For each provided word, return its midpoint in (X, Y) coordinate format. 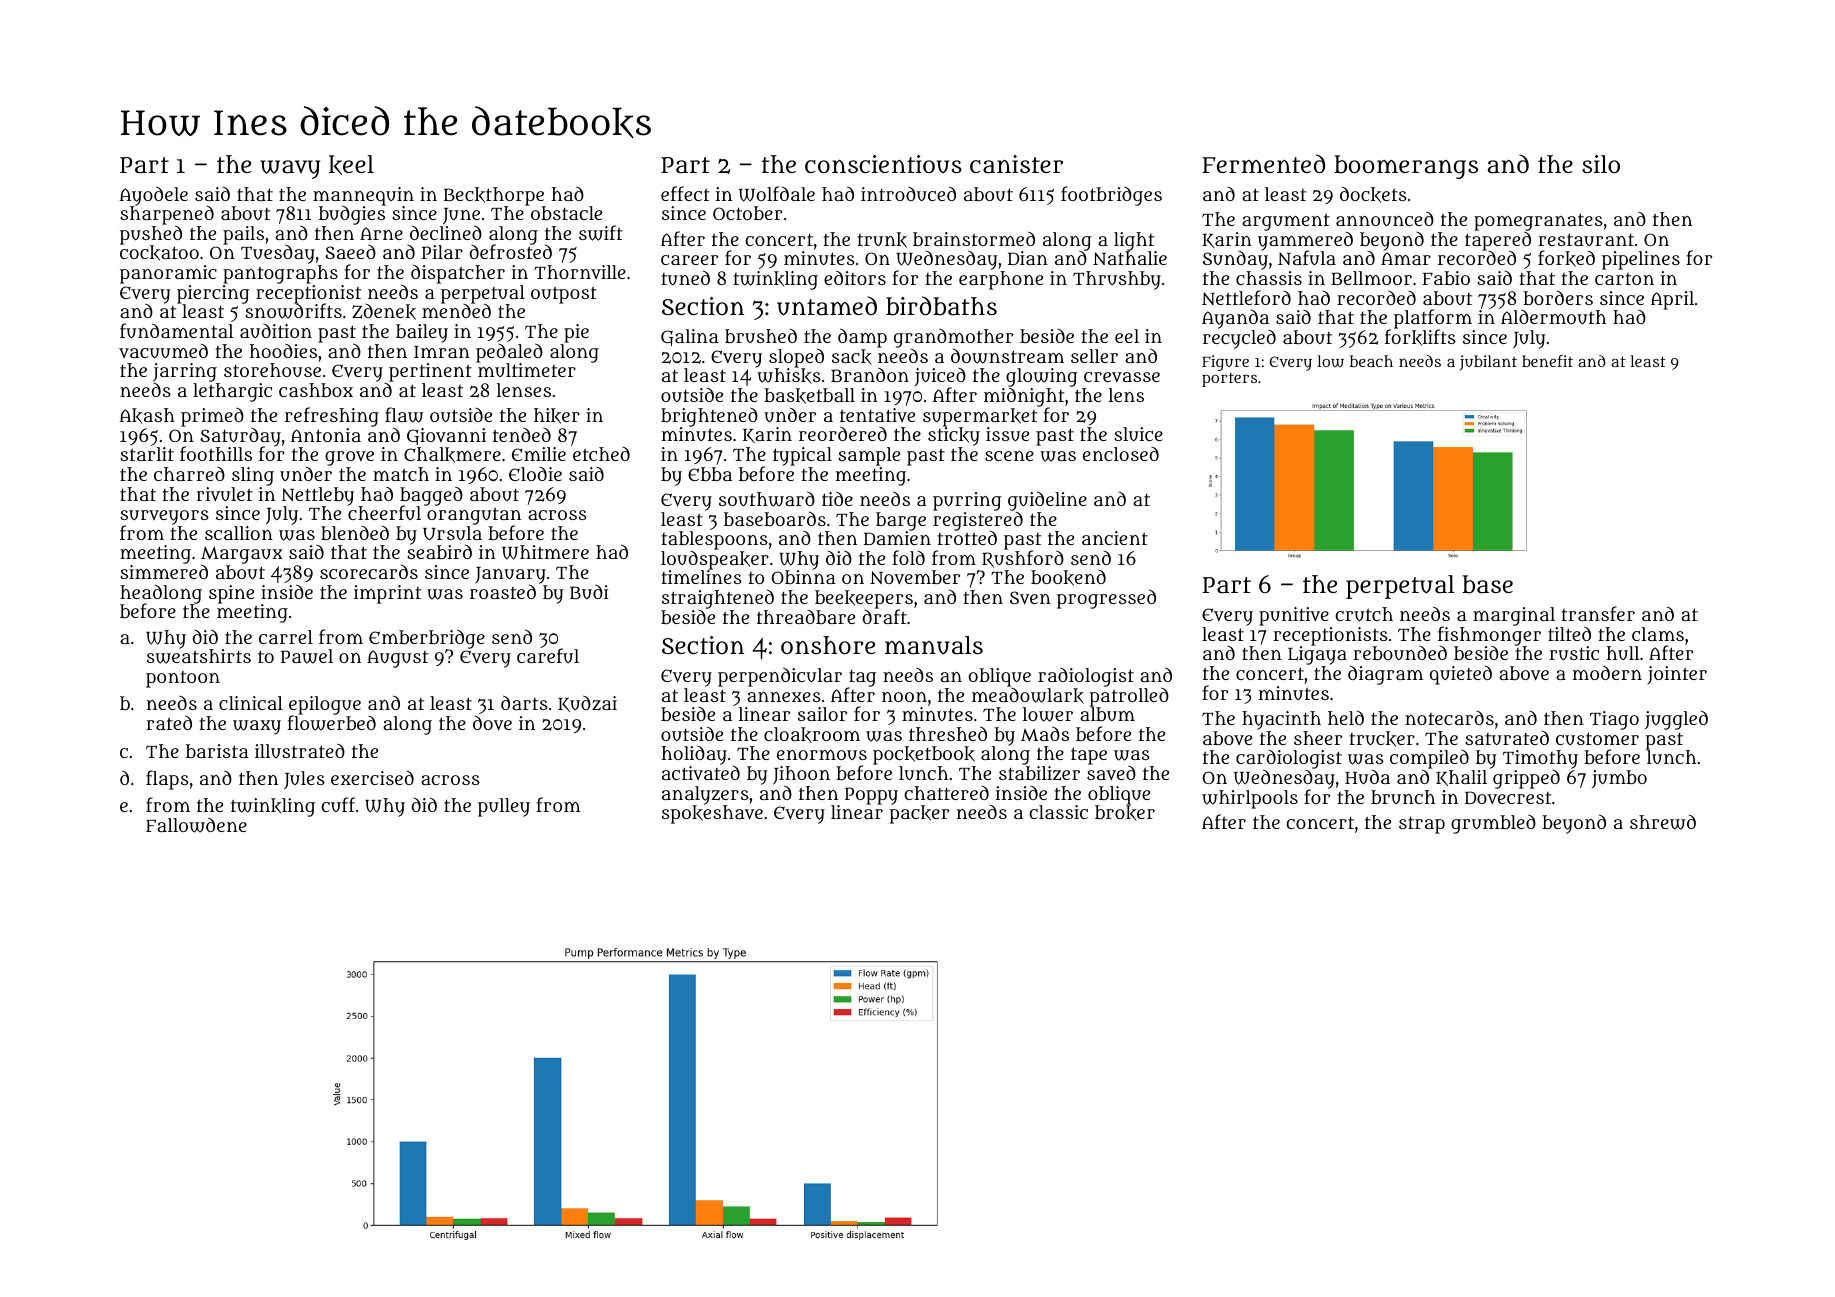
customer (1597, 738)
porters (1229, 380)
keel (351, 165)
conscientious (883, 164)
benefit (1547, 361)
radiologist (1086, 677)
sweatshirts (199, 656)
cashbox (316, 390)
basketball (809, 396)
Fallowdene (196, 825)
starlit (147, 454)
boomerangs (1406, 167)
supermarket (980, 417)
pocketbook (924, 755)
